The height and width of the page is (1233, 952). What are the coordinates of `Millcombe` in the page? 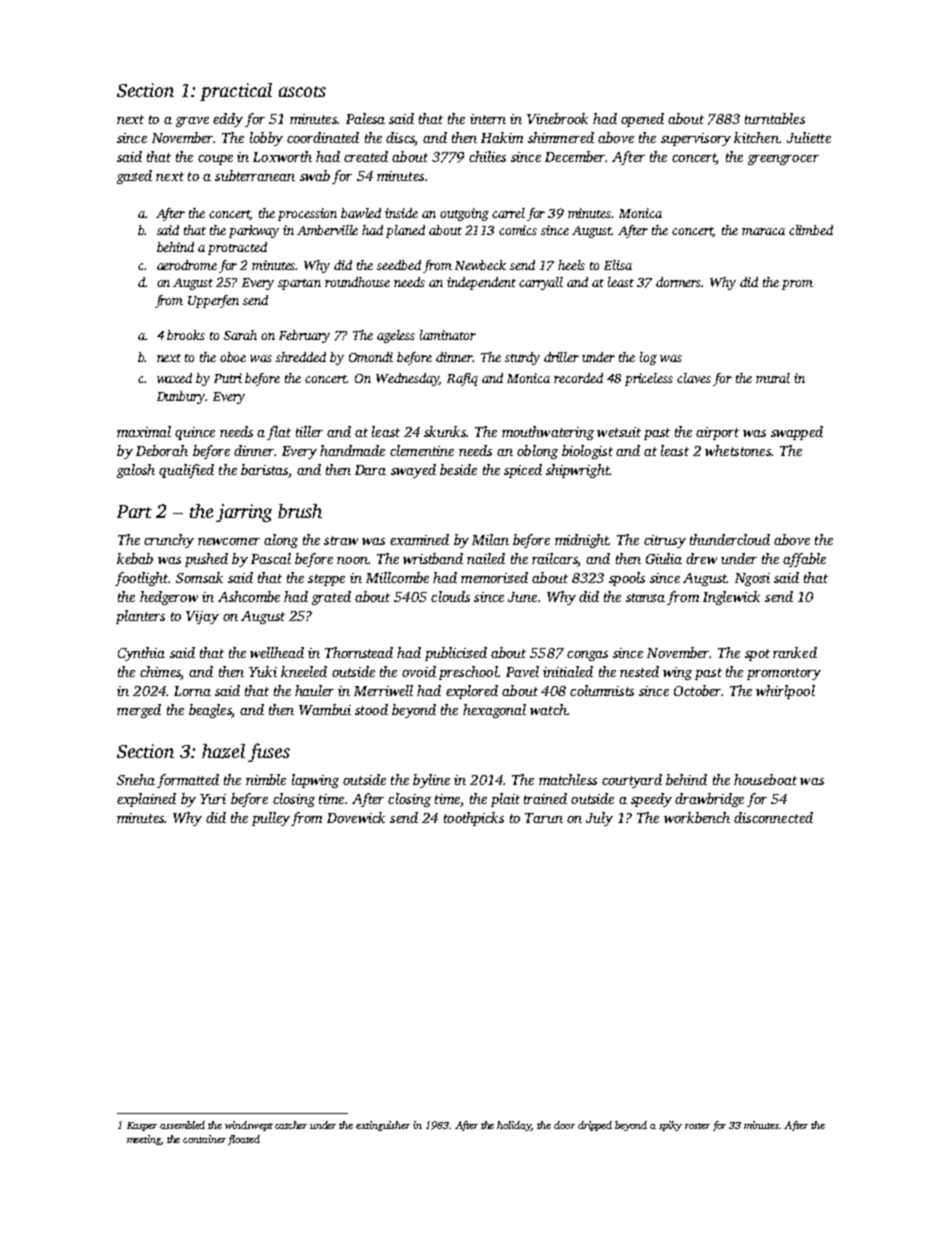 It's located at (397, 577).
